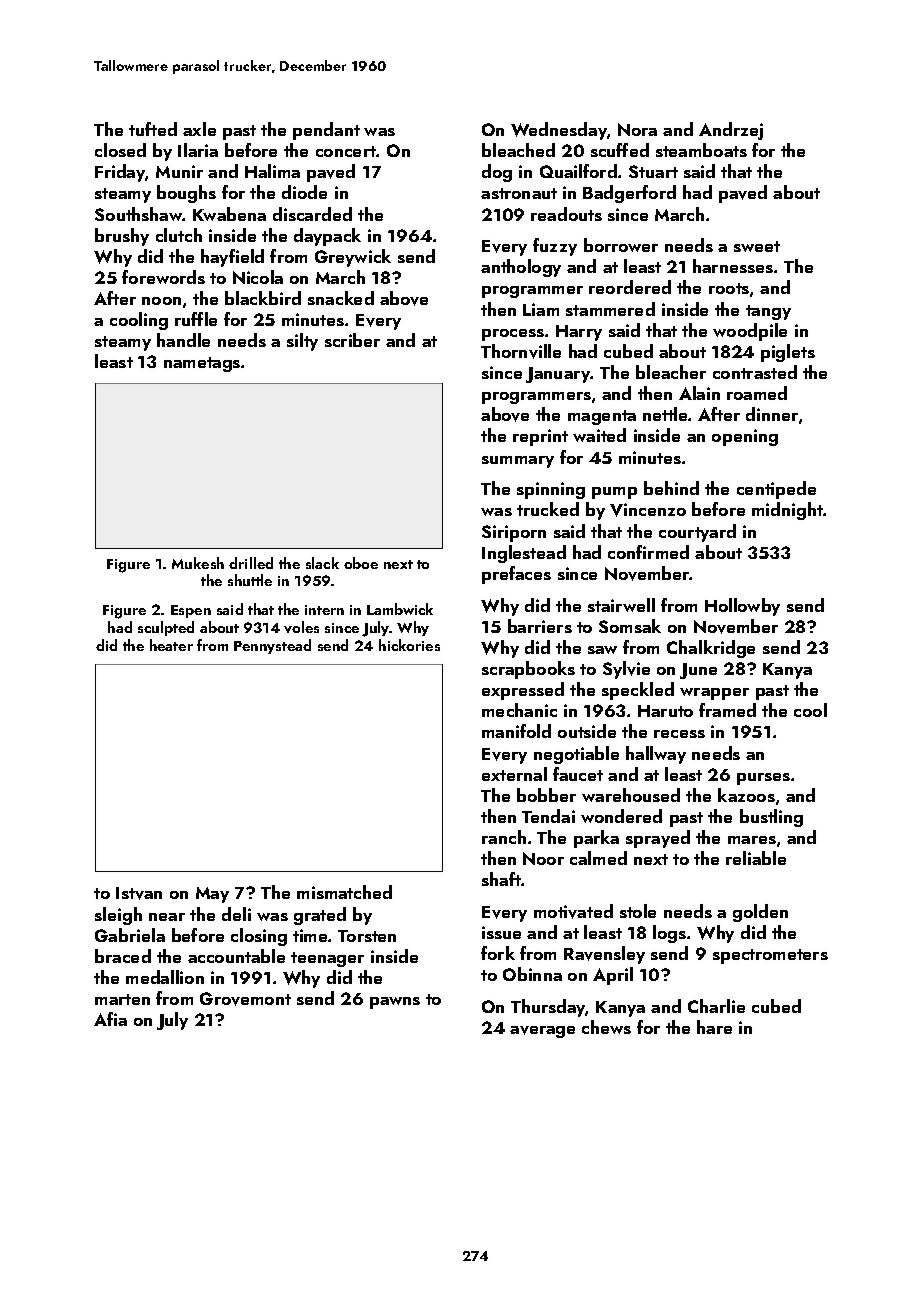 This screenshot has height=1314, width=924. Describe the element at coordinates (566, 214) in the screenshot. I see `readouts` at that location.
